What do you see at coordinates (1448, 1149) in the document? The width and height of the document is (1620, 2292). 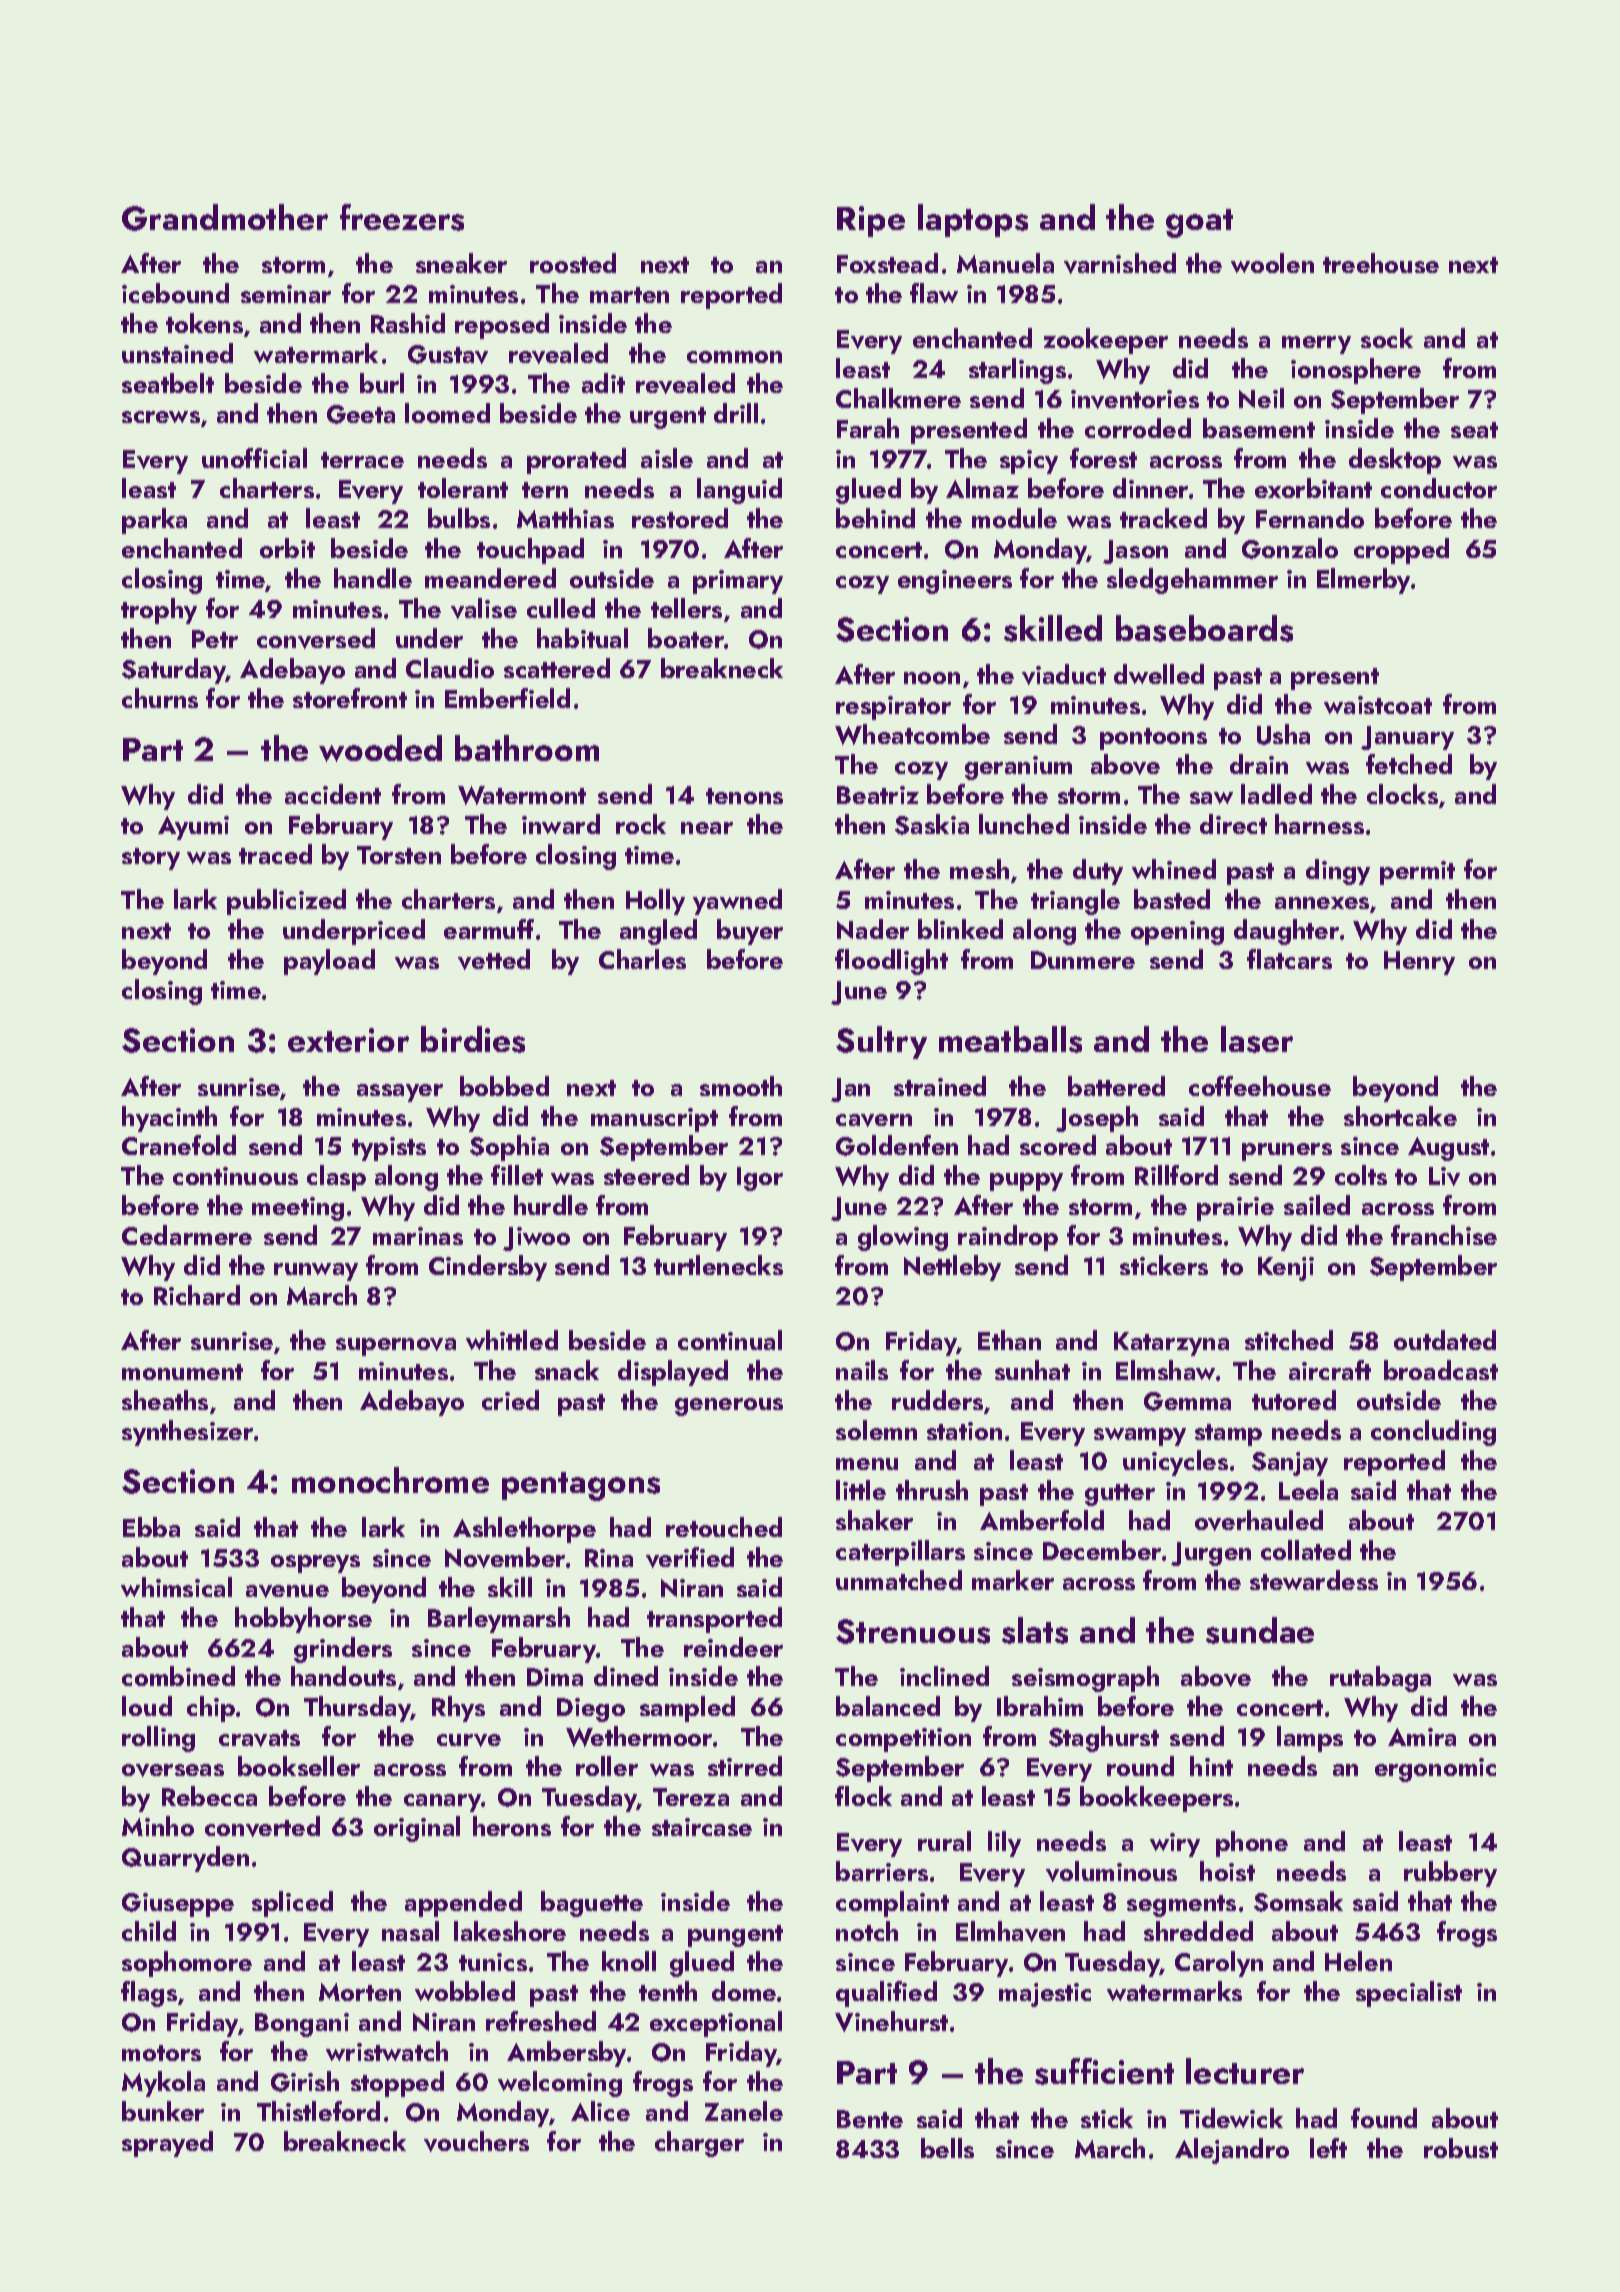 I see `August` at bounding box center [1448, 1149].
